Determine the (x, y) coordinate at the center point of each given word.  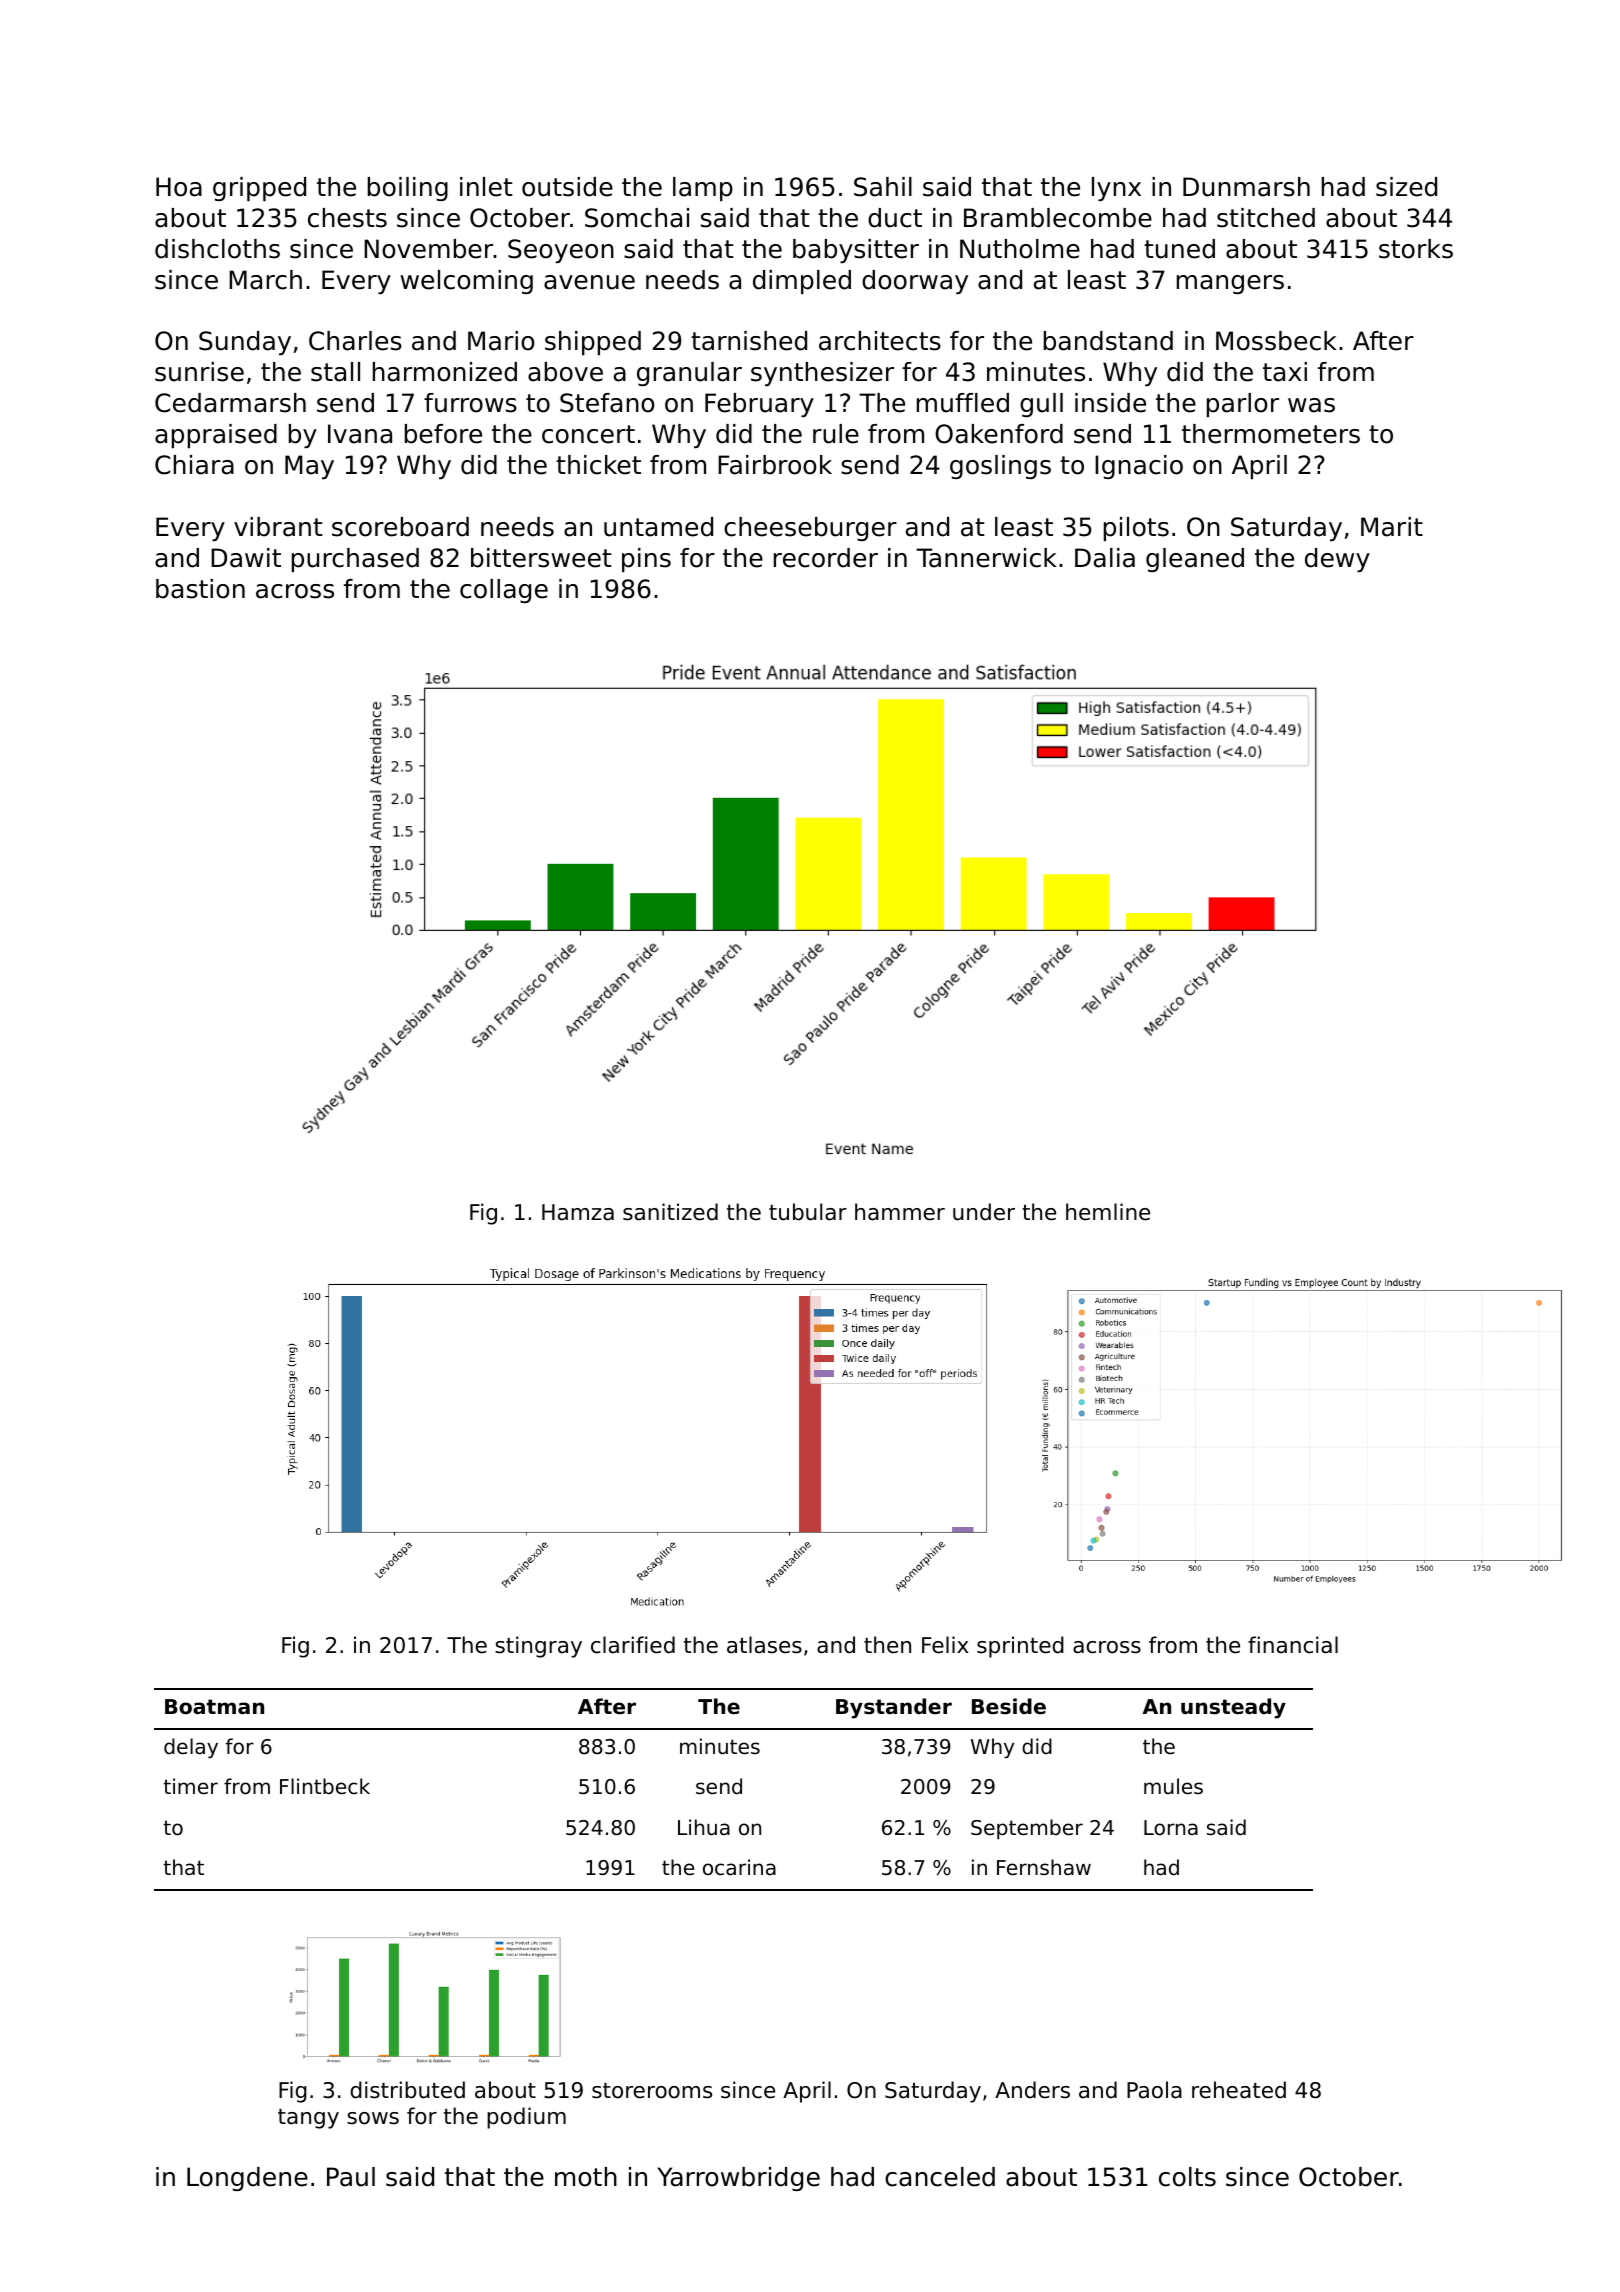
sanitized (670, 1212)
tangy (308, 2119)
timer (191, 1786)
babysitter (856, 251)
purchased (355, 560)
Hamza (578, 1212)
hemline (1108, 1212)
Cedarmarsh (230, 403)
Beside (1009, 1706)
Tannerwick (986, 558)
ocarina (739, 1867)
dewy (1337, 560)
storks (1416, 249)
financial (1293, 1645)
